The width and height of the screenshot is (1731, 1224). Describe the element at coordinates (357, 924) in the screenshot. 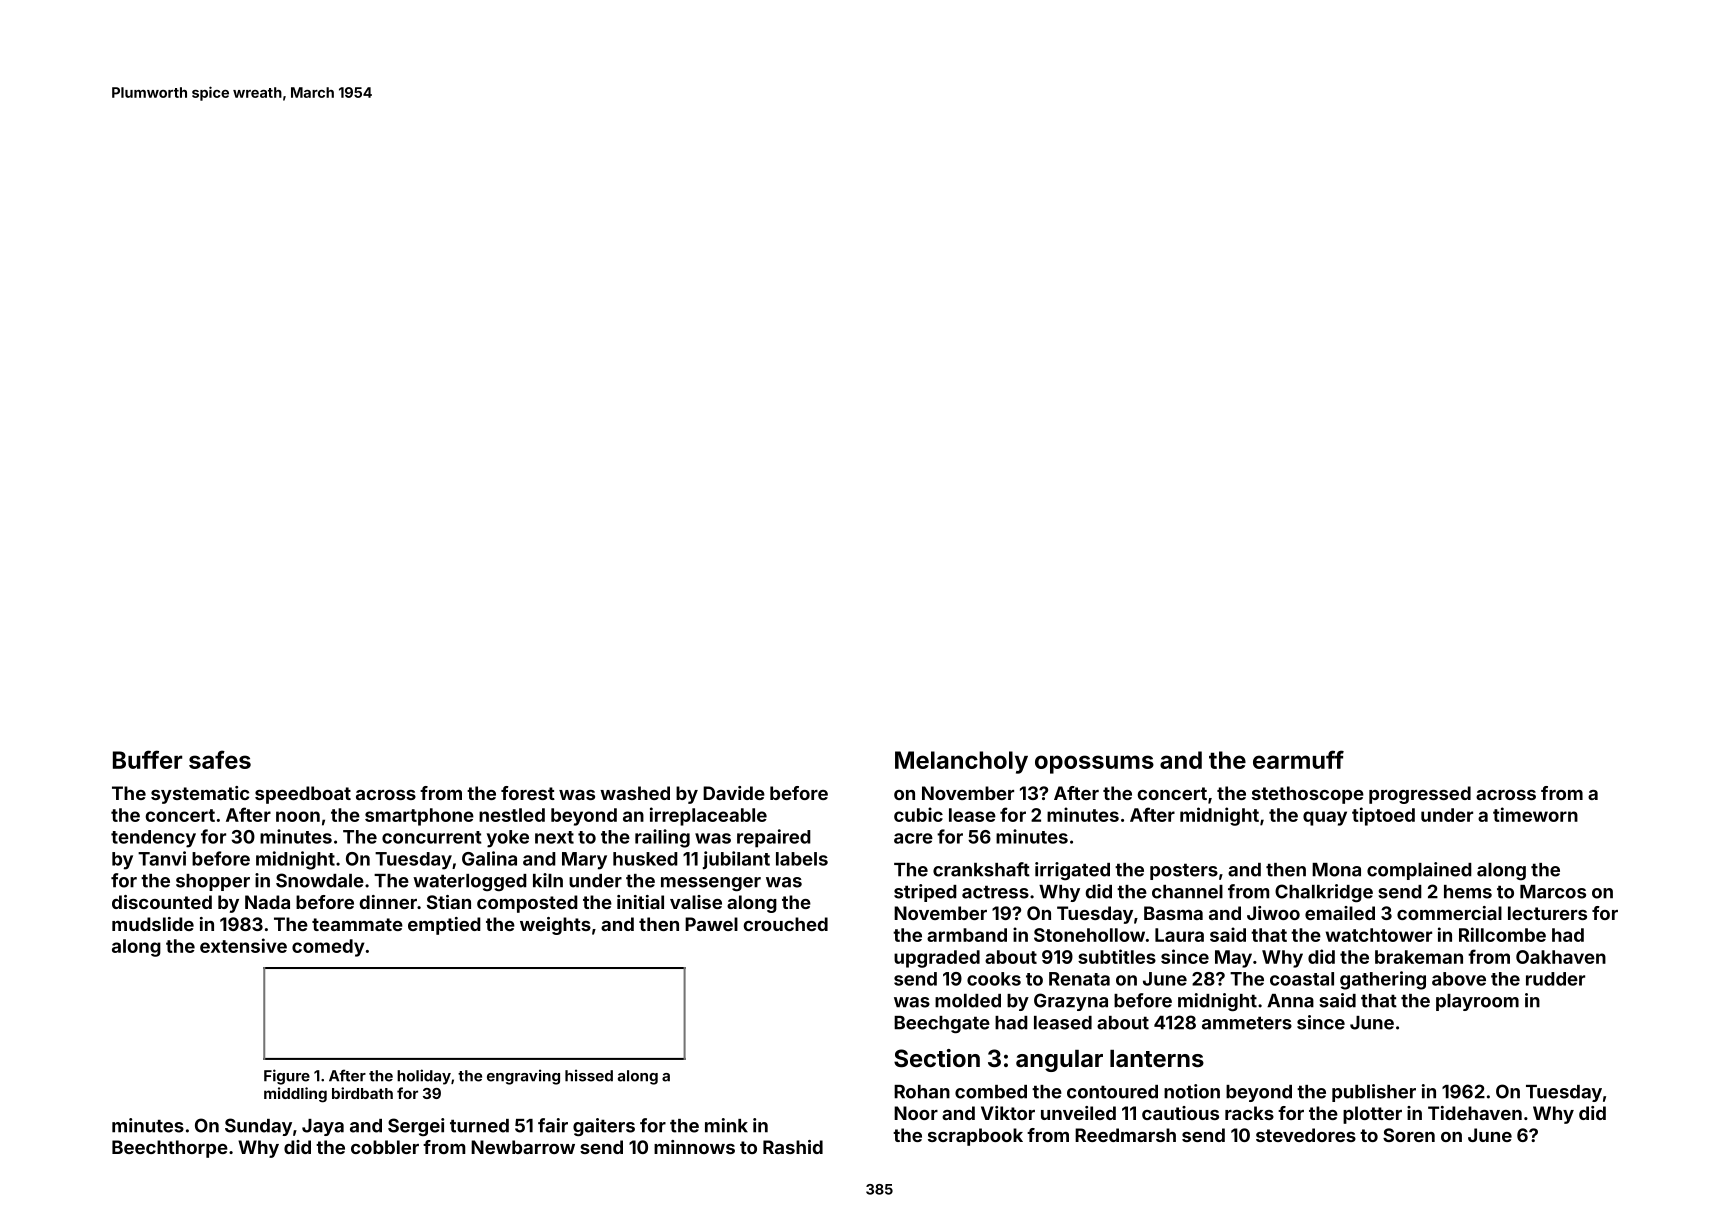

I see `teammate` at that location.
